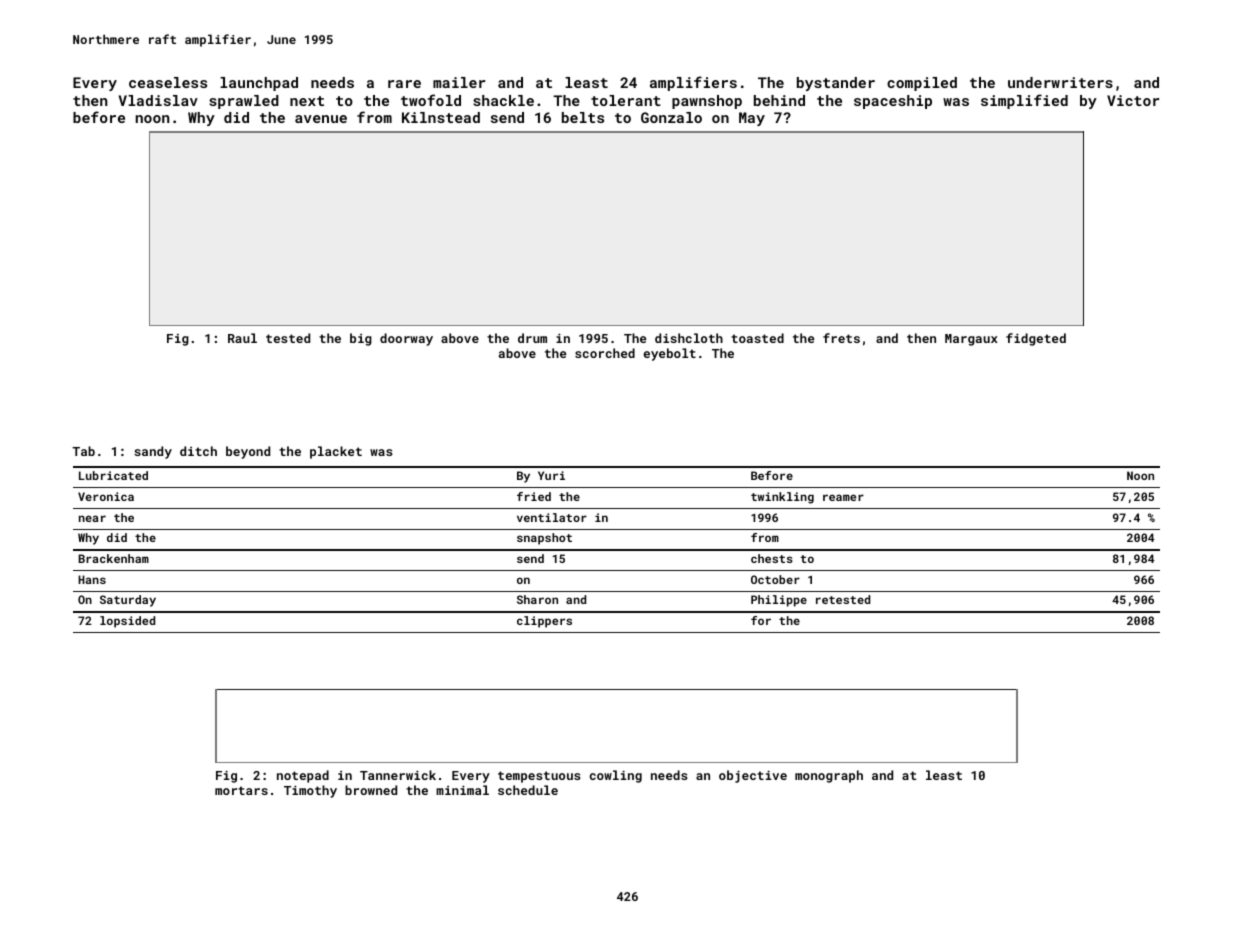 This screenshot has height=952, width=1233. I want to click on clippers, so click(544, 622).
